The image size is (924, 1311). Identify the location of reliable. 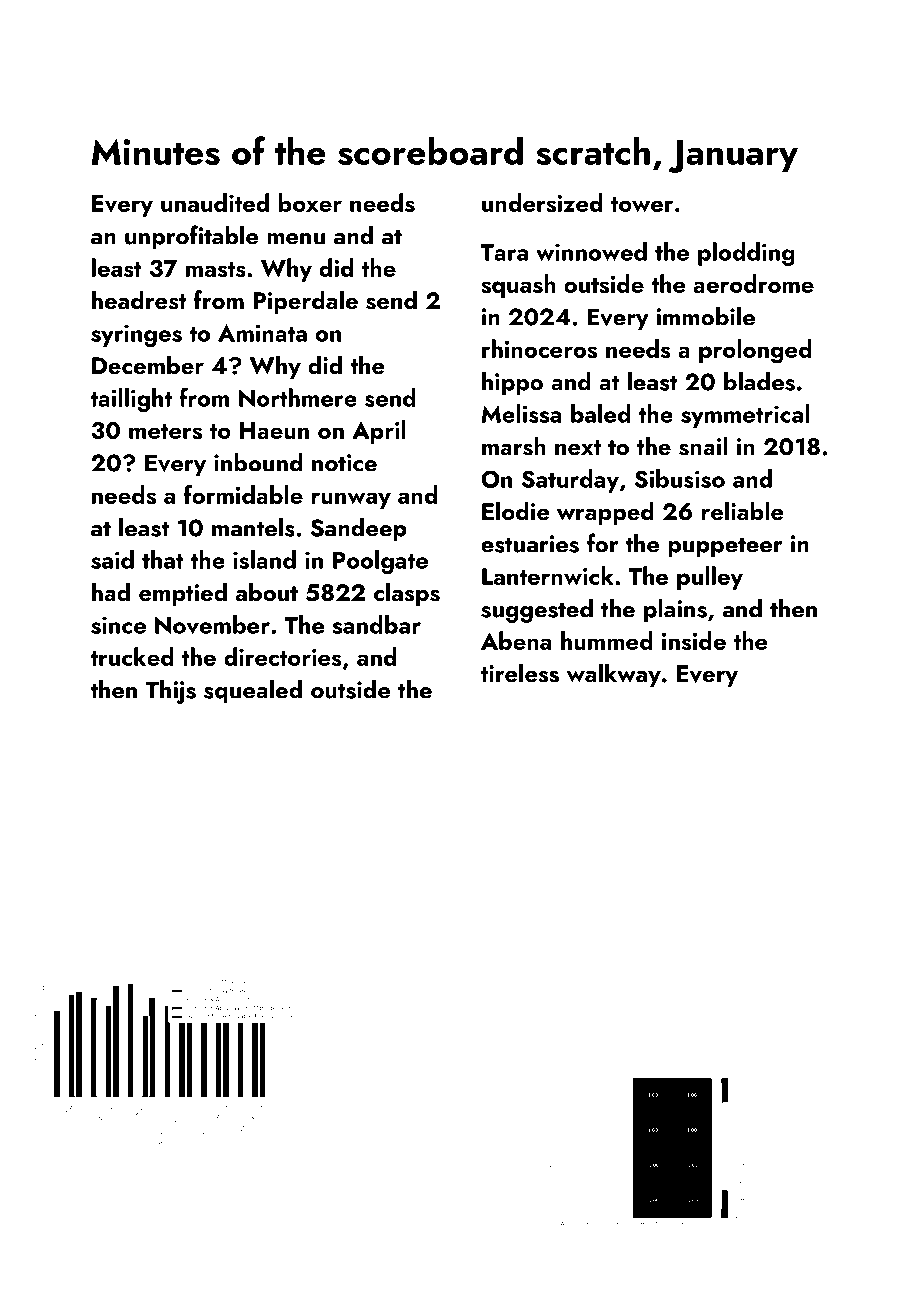
(743, 510).
